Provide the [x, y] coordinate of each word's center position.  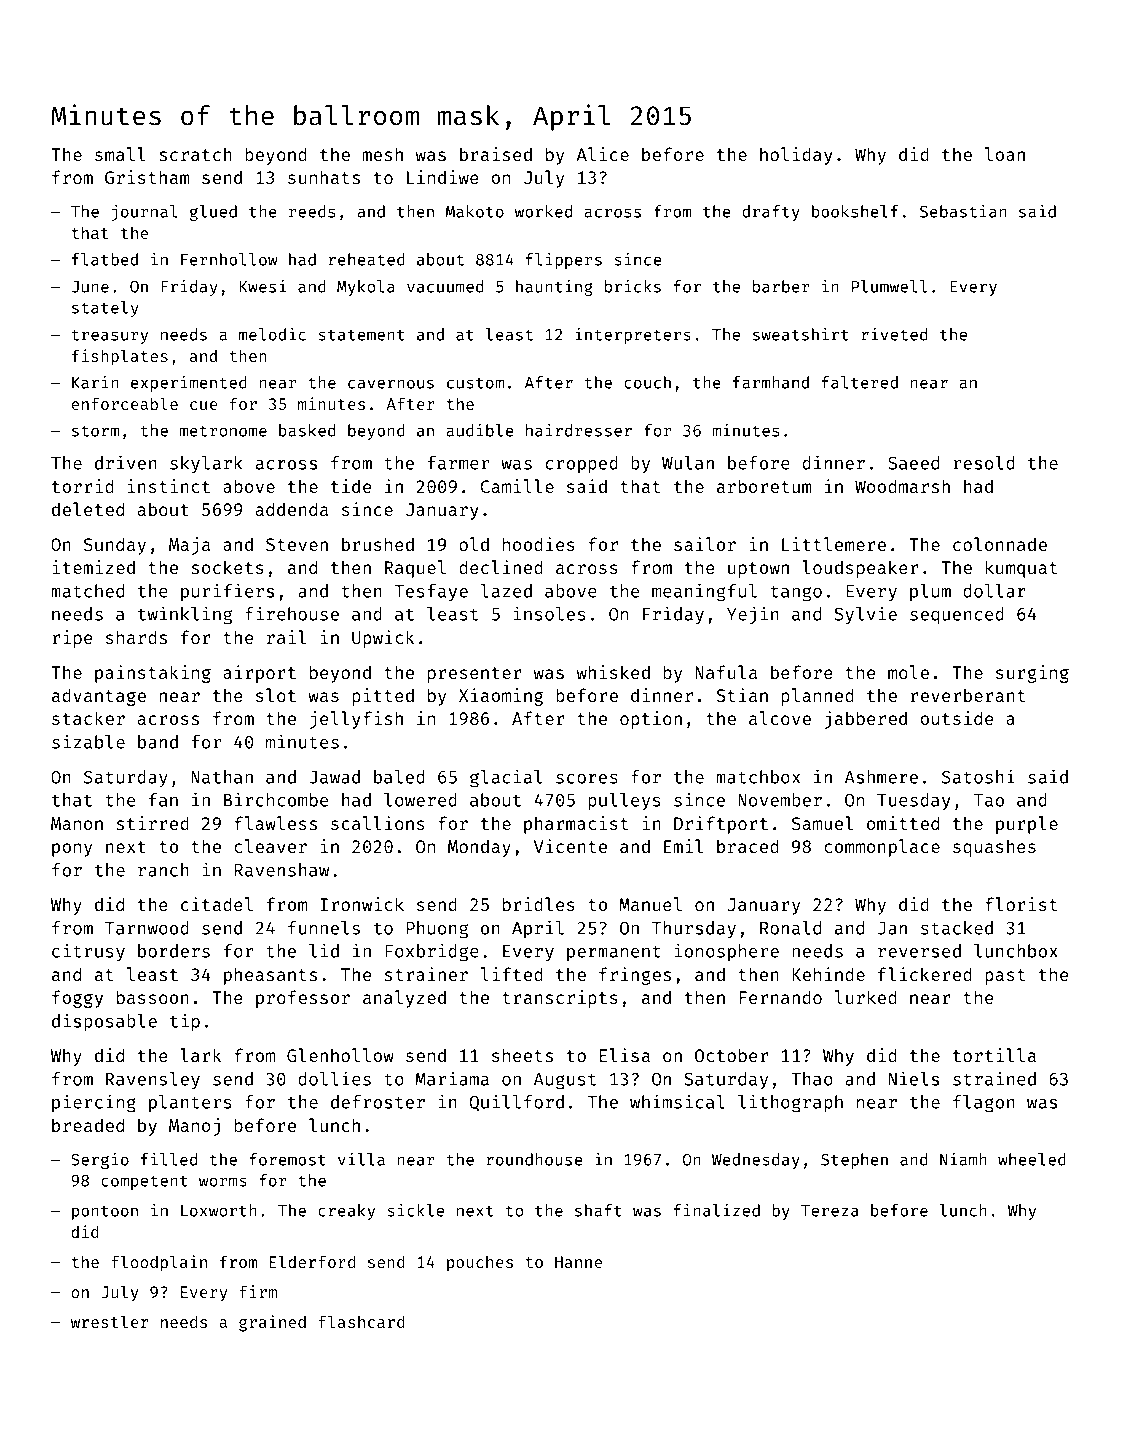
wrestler [109, 1321]
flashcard [361, 1321]
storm [95, 431]
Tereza [830, 1211]
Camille [517, 486]
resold [984, 463]
